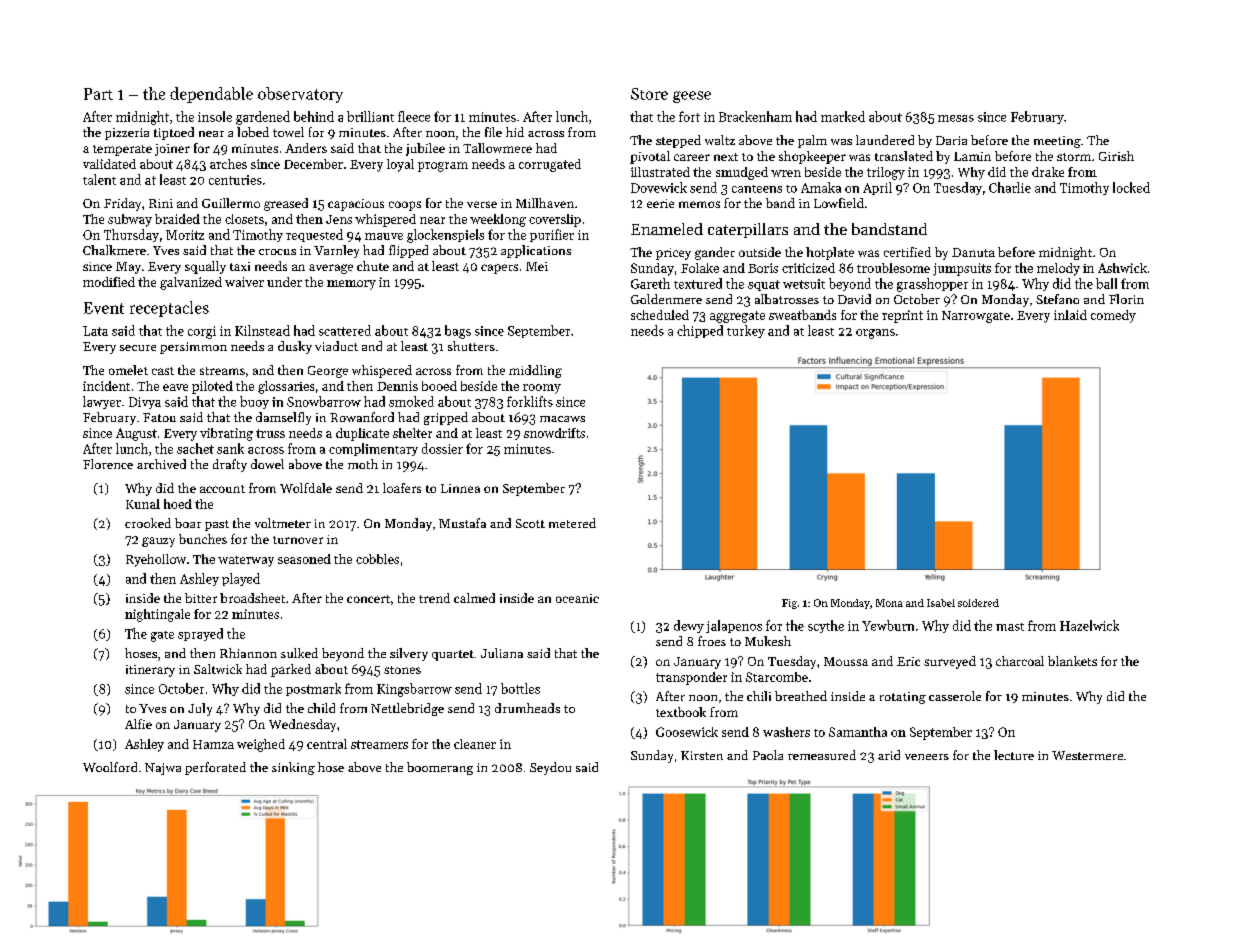 The height and width of the image is (952, 1233). What do you see at coordinates (300, 95) in the image?
I see `observatory` at bounding box center [300, 95].
